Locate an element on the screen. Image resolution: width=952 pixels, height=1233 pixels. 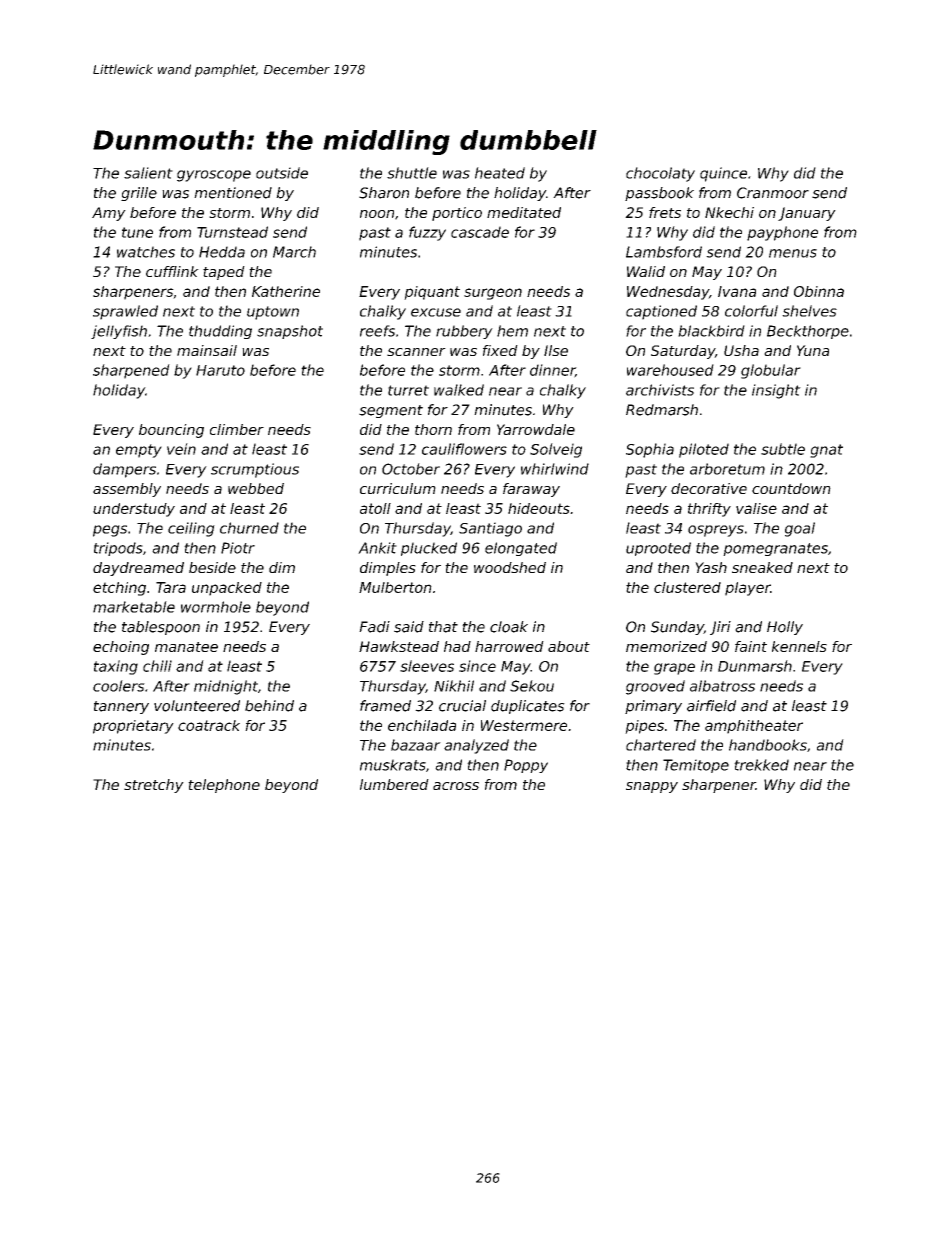
warehoused is located at coordinates (670, 370).
